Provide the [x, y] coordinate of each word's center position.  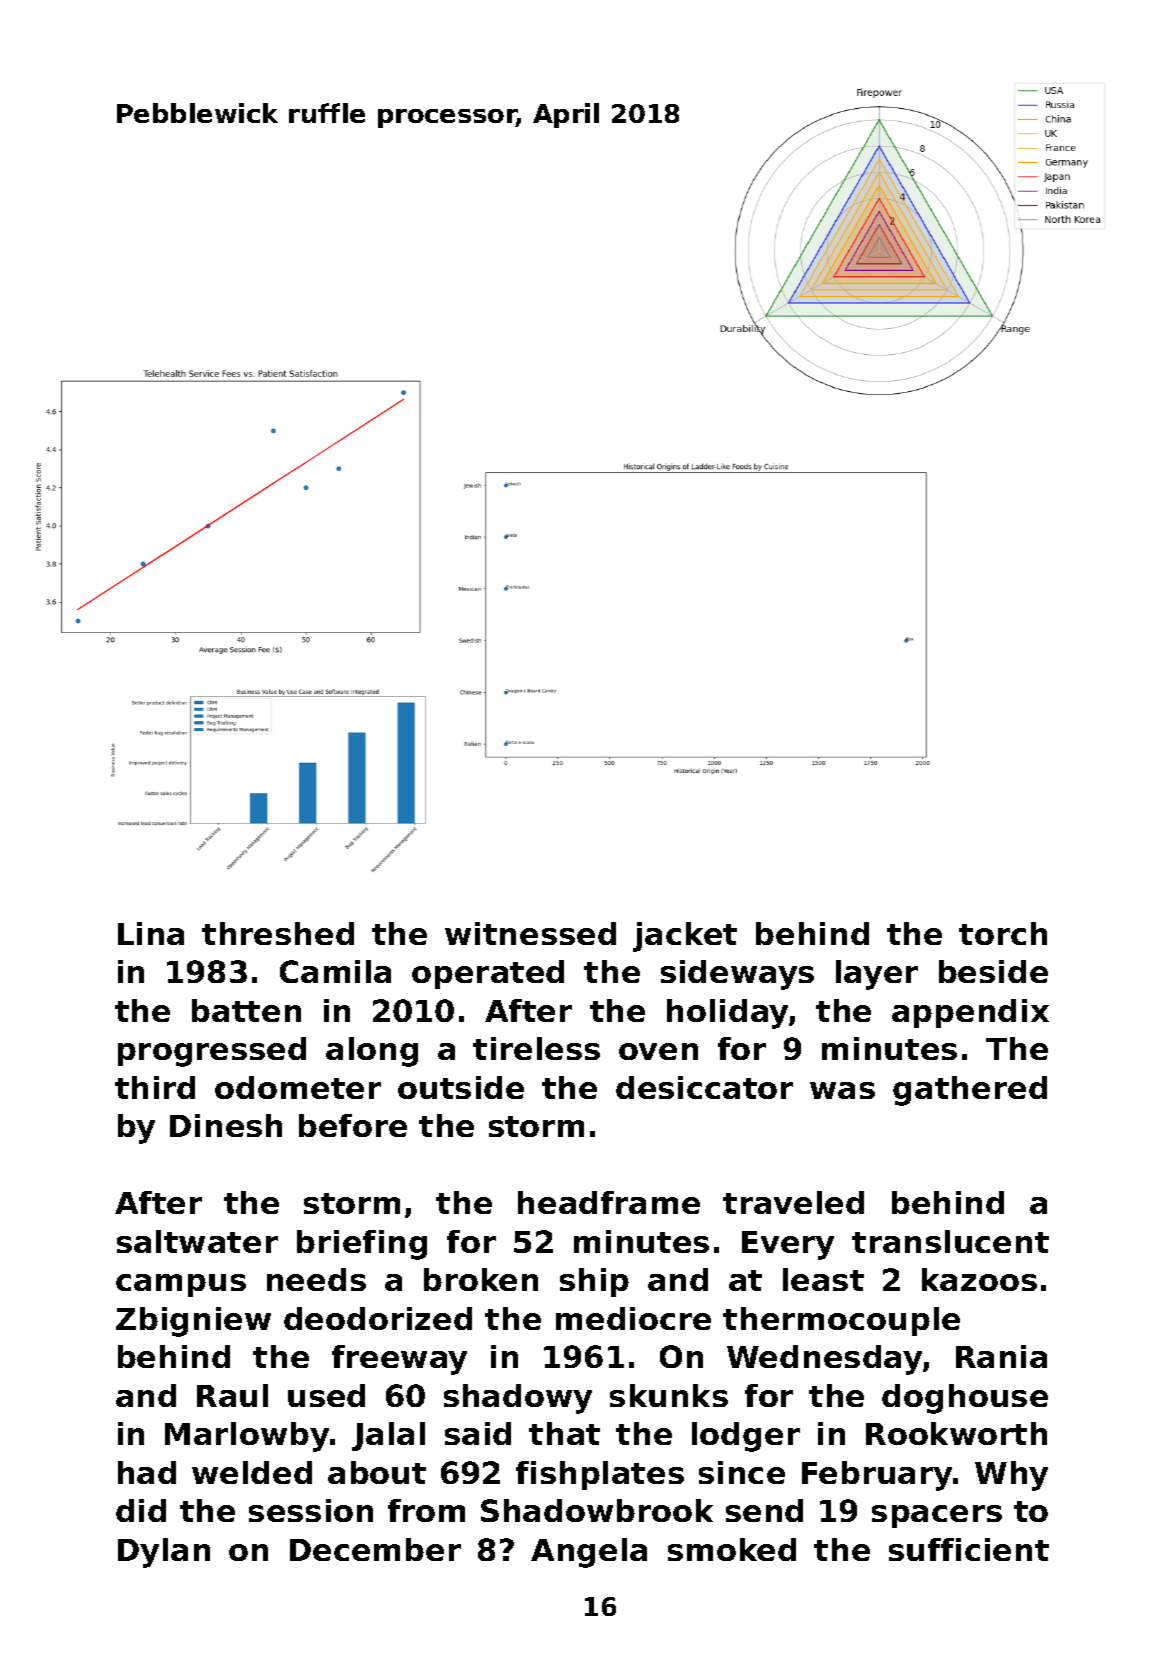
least [823, 1279]
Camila [335, 971]
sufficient [969, 1549]
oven [658, 1051]
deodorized [378, 1318]
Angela [589, 1553]
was [842, 1090]
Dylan [164, 1553]
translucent [950, 1241]
